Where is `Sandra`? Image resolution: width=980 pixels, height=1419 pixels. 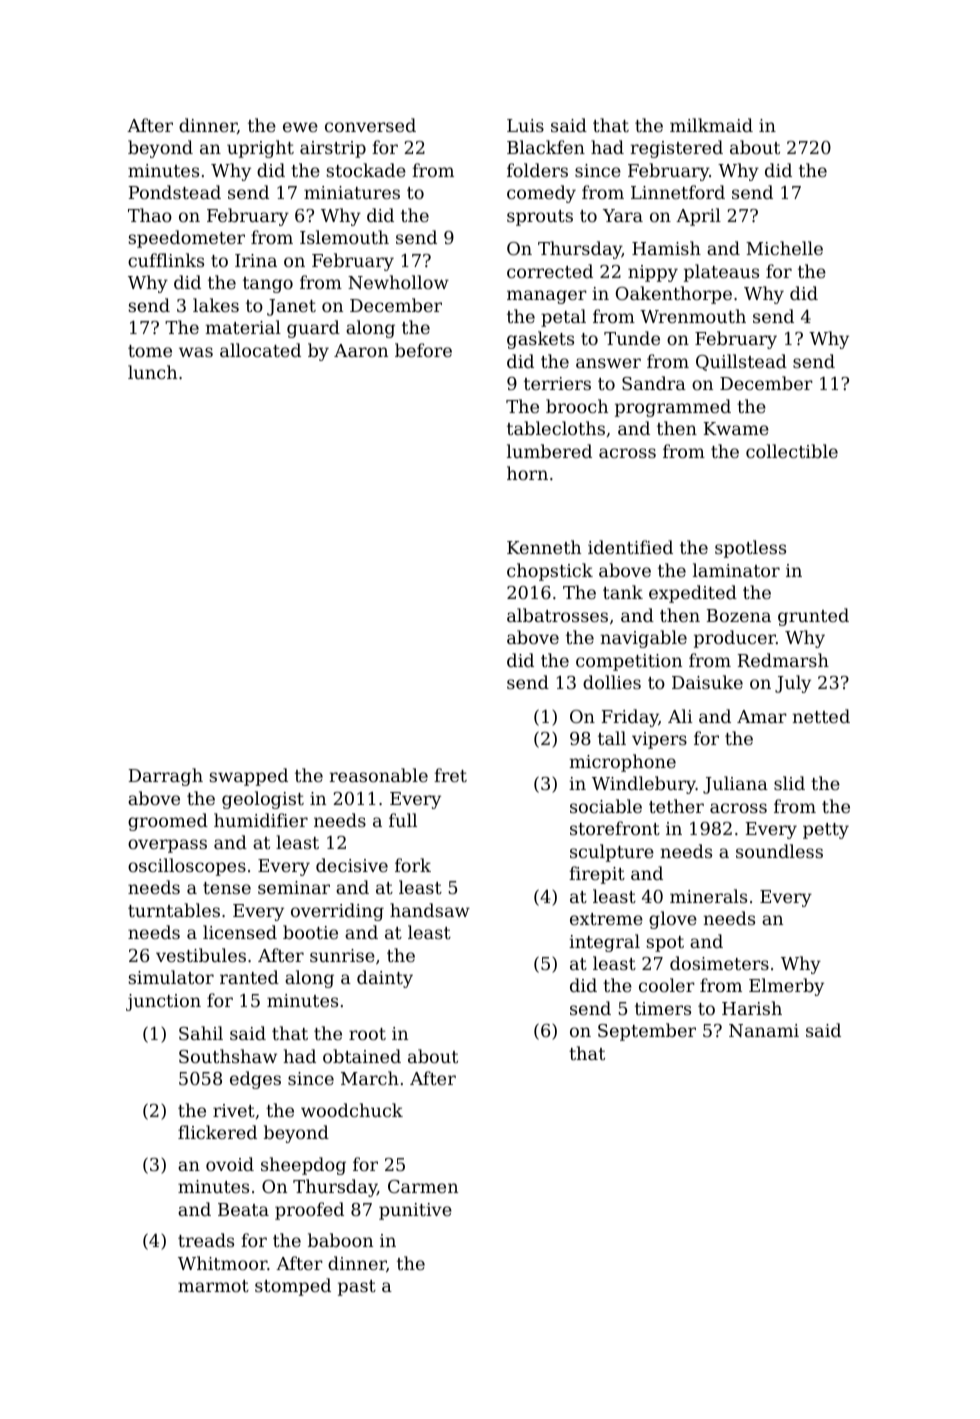
Sandra is located at coordinates (654, 383).
